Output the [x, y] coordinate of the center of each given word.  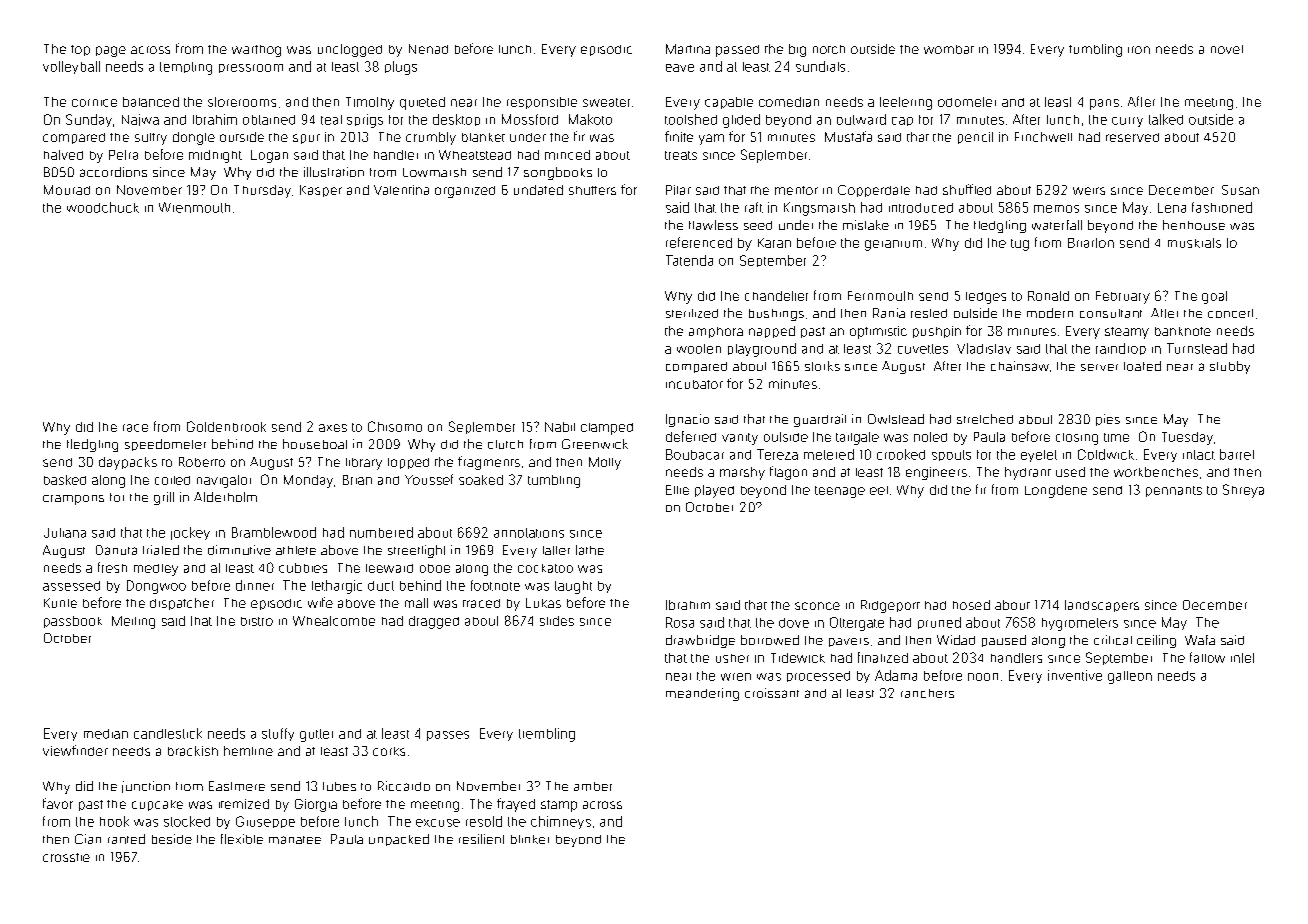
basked [65, 480]
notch [829, 49]
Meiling [133, 622]
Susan [1240, 190]
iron [1139, 50]
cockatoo [545, 568]
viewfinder [75, 750]
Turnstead [1197, 348]
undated [538, 190]
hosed [971, 605]
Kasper [321, 191]
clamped [607, 429]
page [111, 51]
